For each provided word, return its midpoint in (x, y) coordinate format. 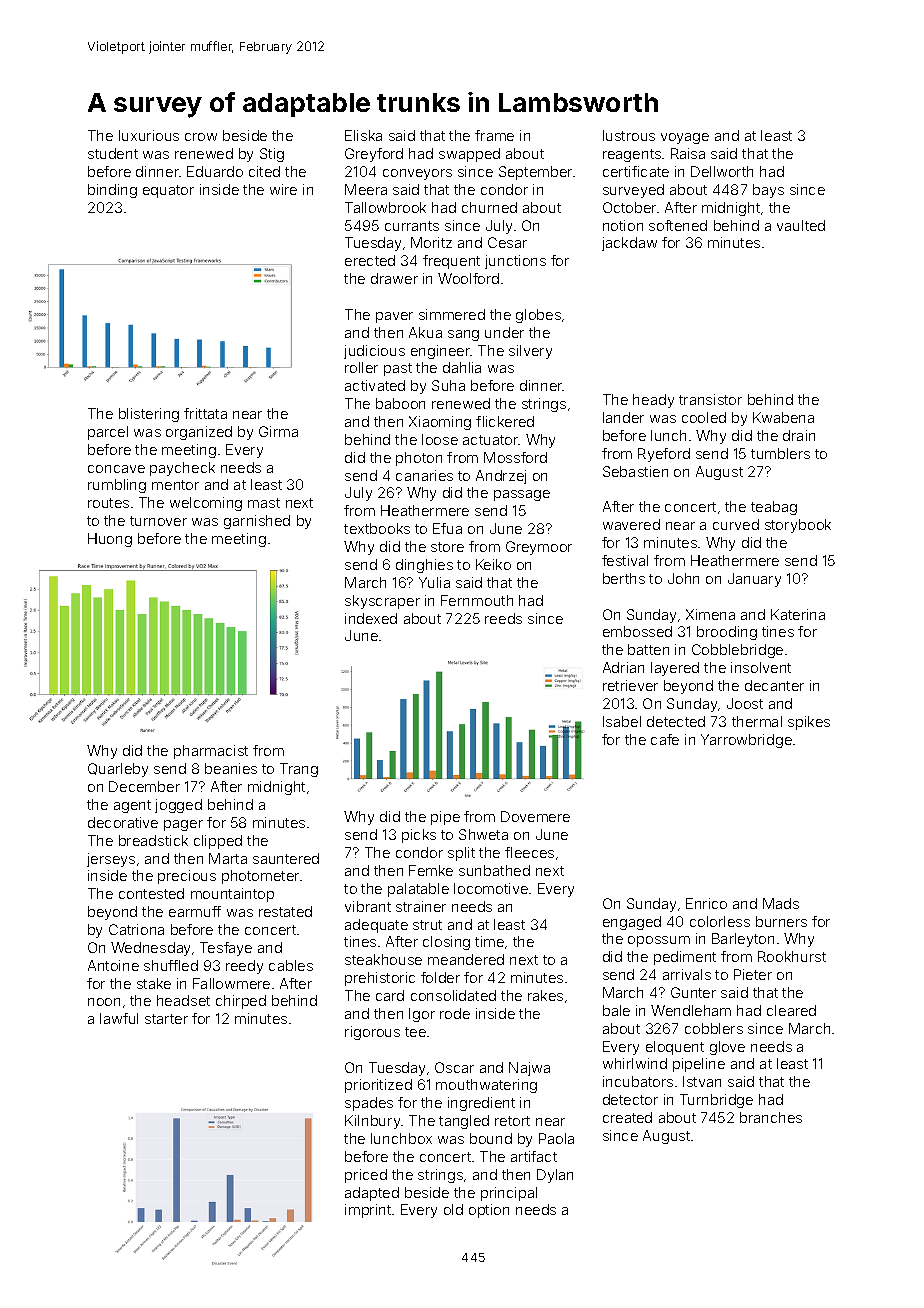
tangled (464, 1122)
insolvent (761, 667)
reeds (503, 618)
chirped (241, 1002)
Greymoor (539, 548)
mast (264, 503)
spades (369, 1104)
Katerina (798, 614)
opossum (659, 941)
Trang (299, 770)
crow (201, 137)
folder (440, 977)
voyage (685, 138)
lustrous (629, 135)
